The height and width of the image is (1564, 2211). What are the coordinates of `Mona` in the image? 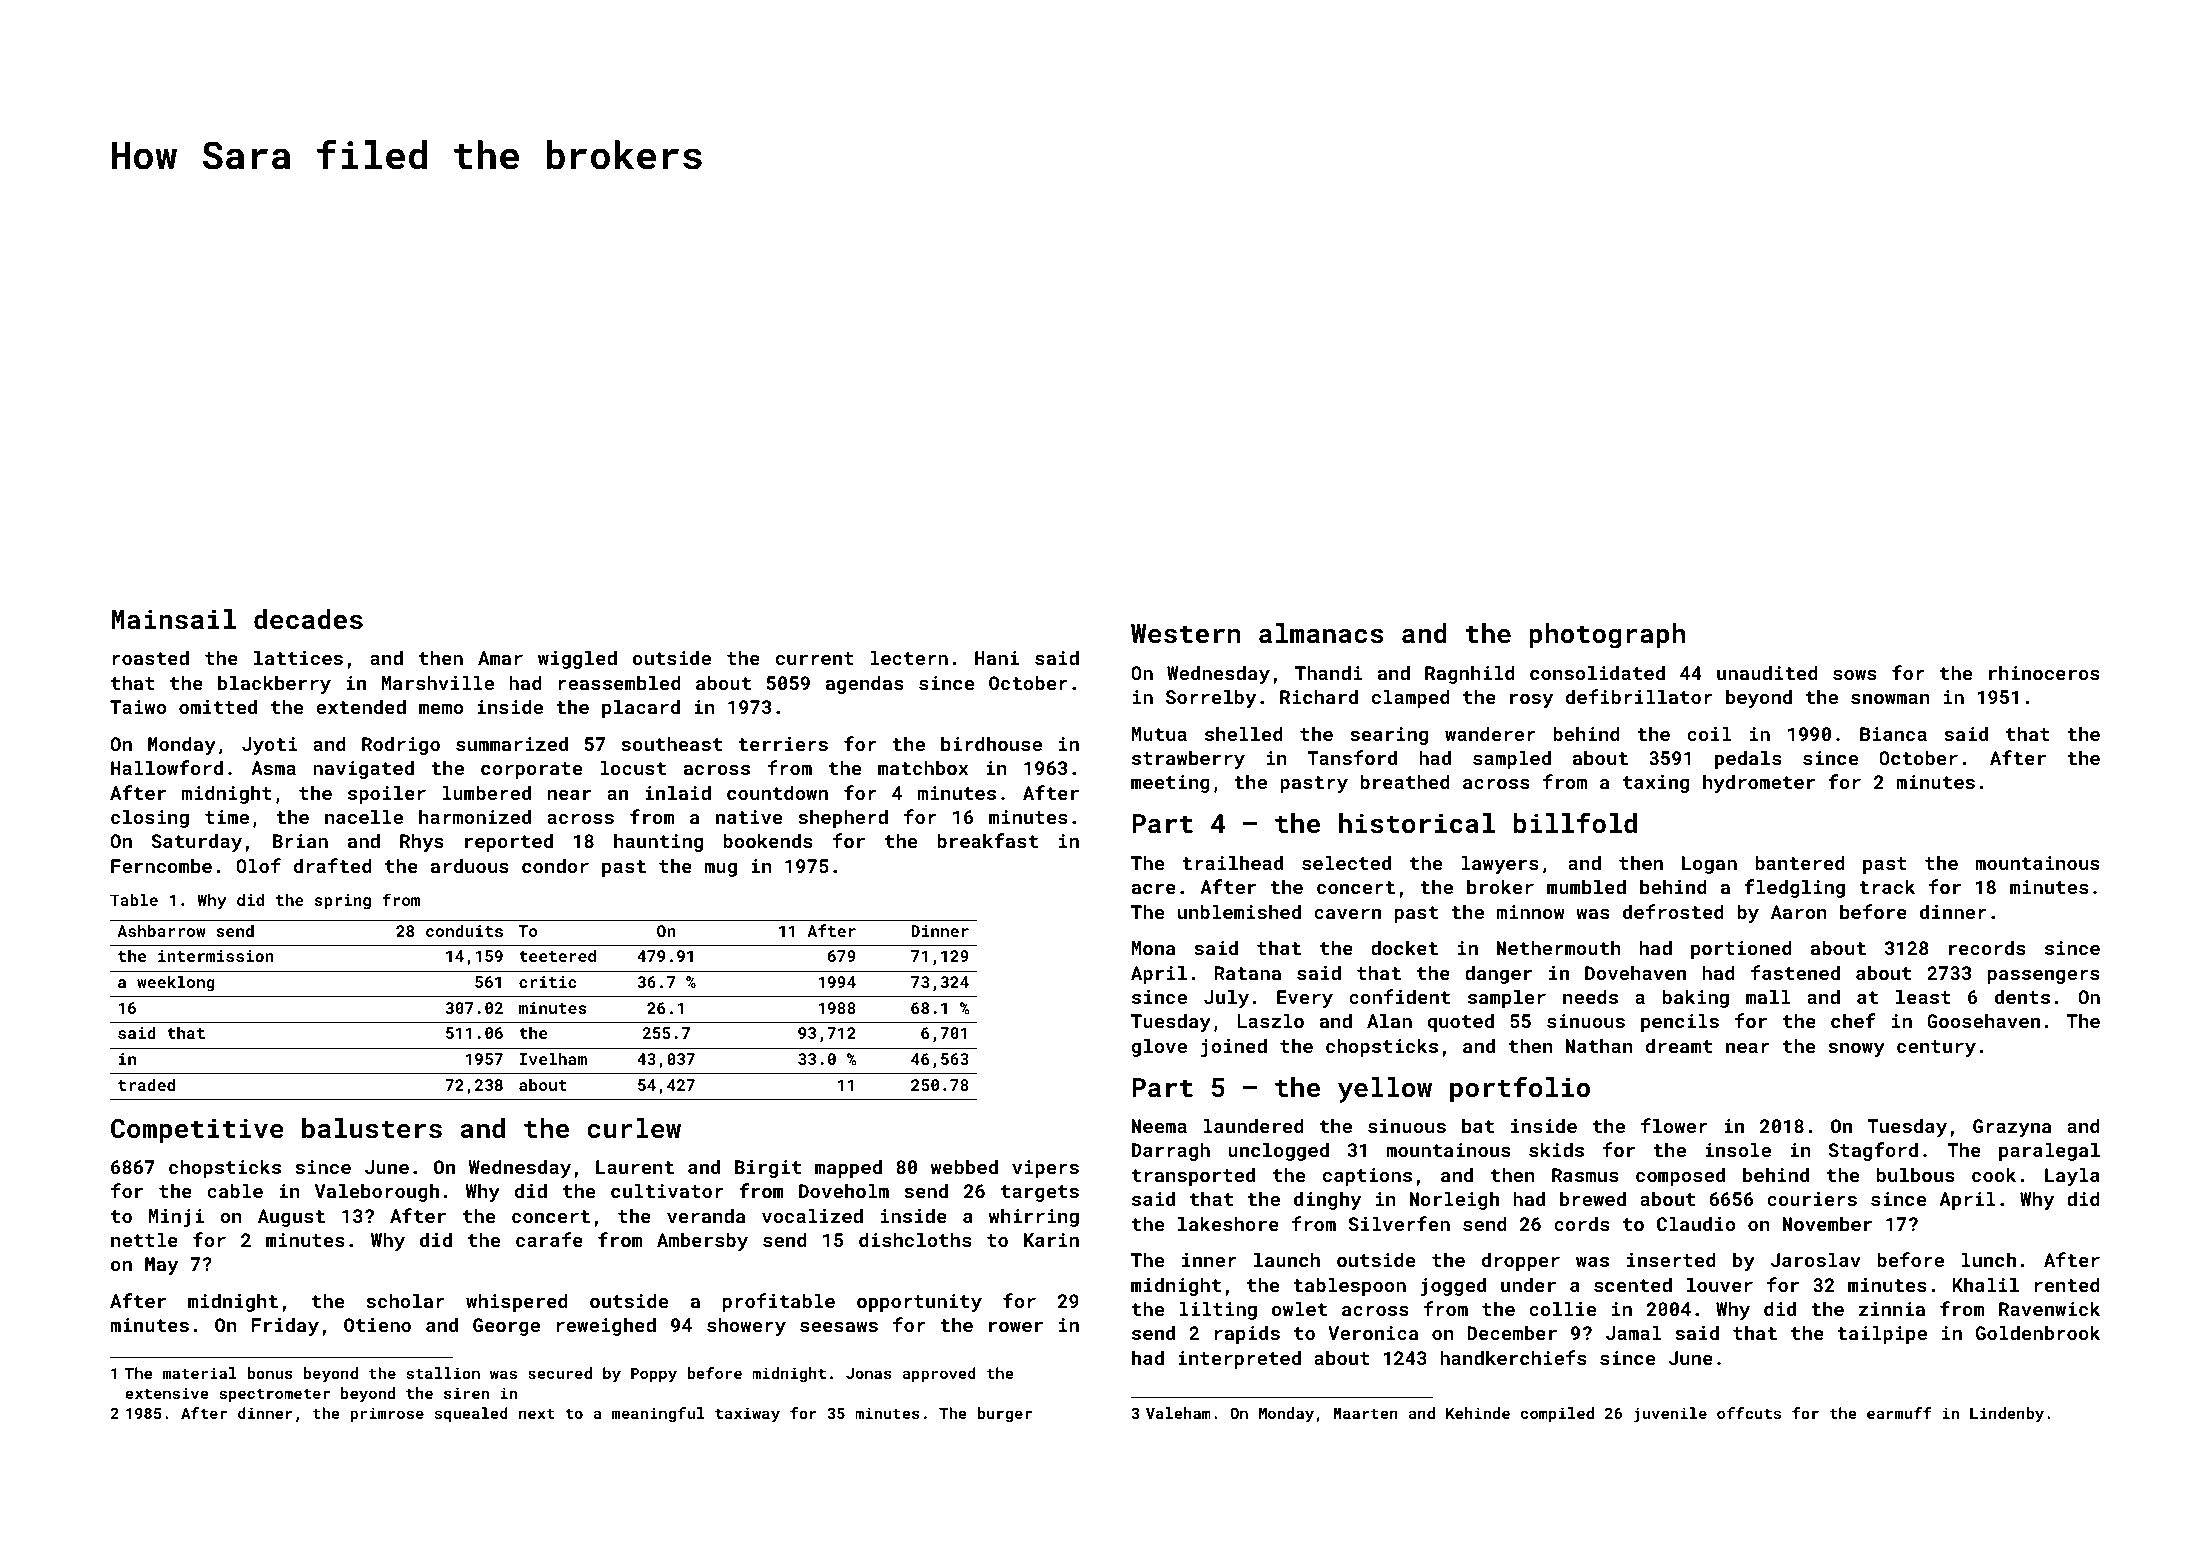 It's located at (1153, 948).
